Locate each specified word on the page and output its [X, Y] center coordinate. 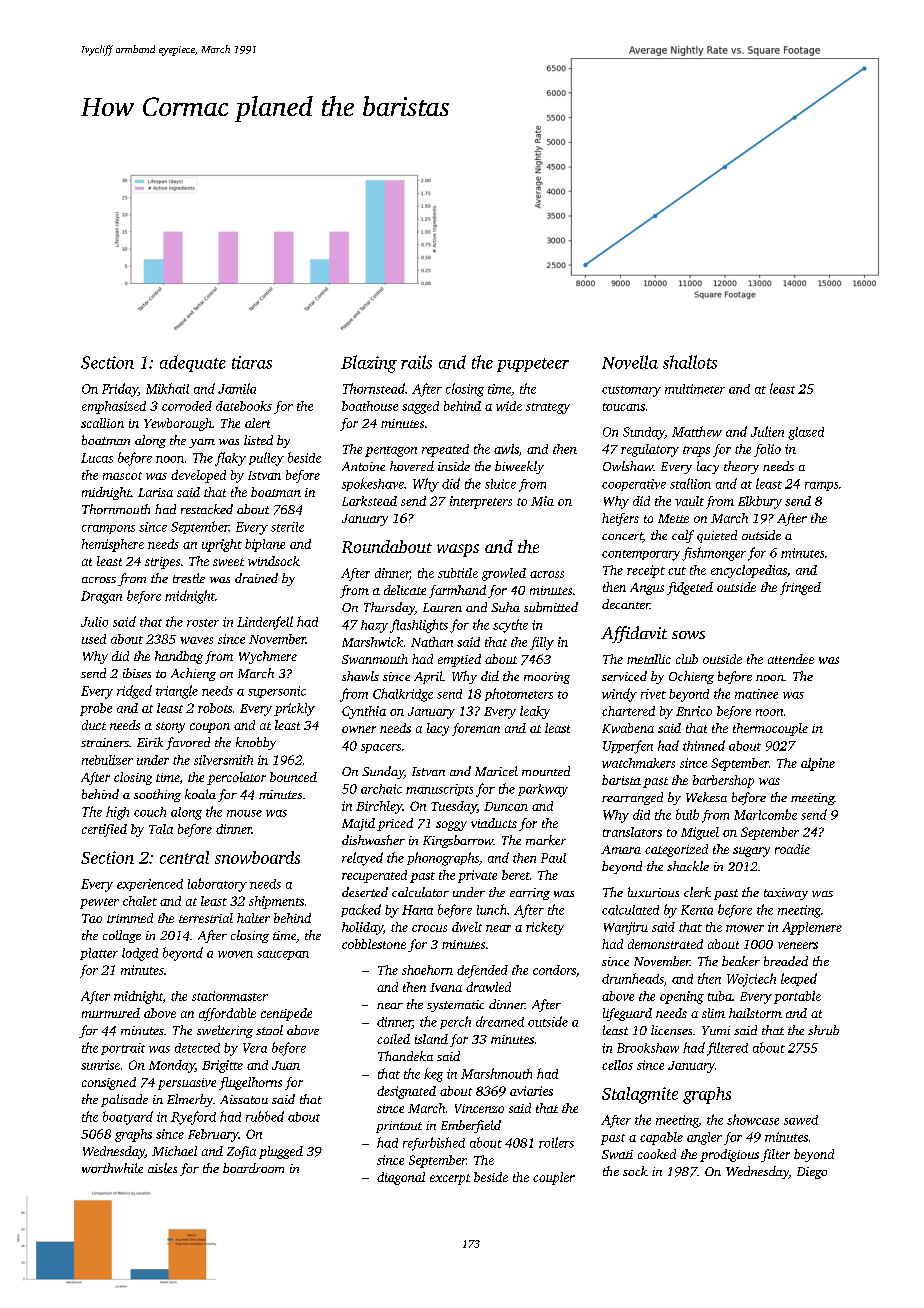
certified [104, 830]
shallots [690, 362]
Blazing [369, 364]
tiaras [252, 362]
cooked [657, 1154]
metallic [649, 659]
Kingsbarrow [458, 841]
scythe [510, 626]
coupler [554, 1178]
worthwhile [112, 1168]
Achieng [193, 674]
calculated [630, 910]
